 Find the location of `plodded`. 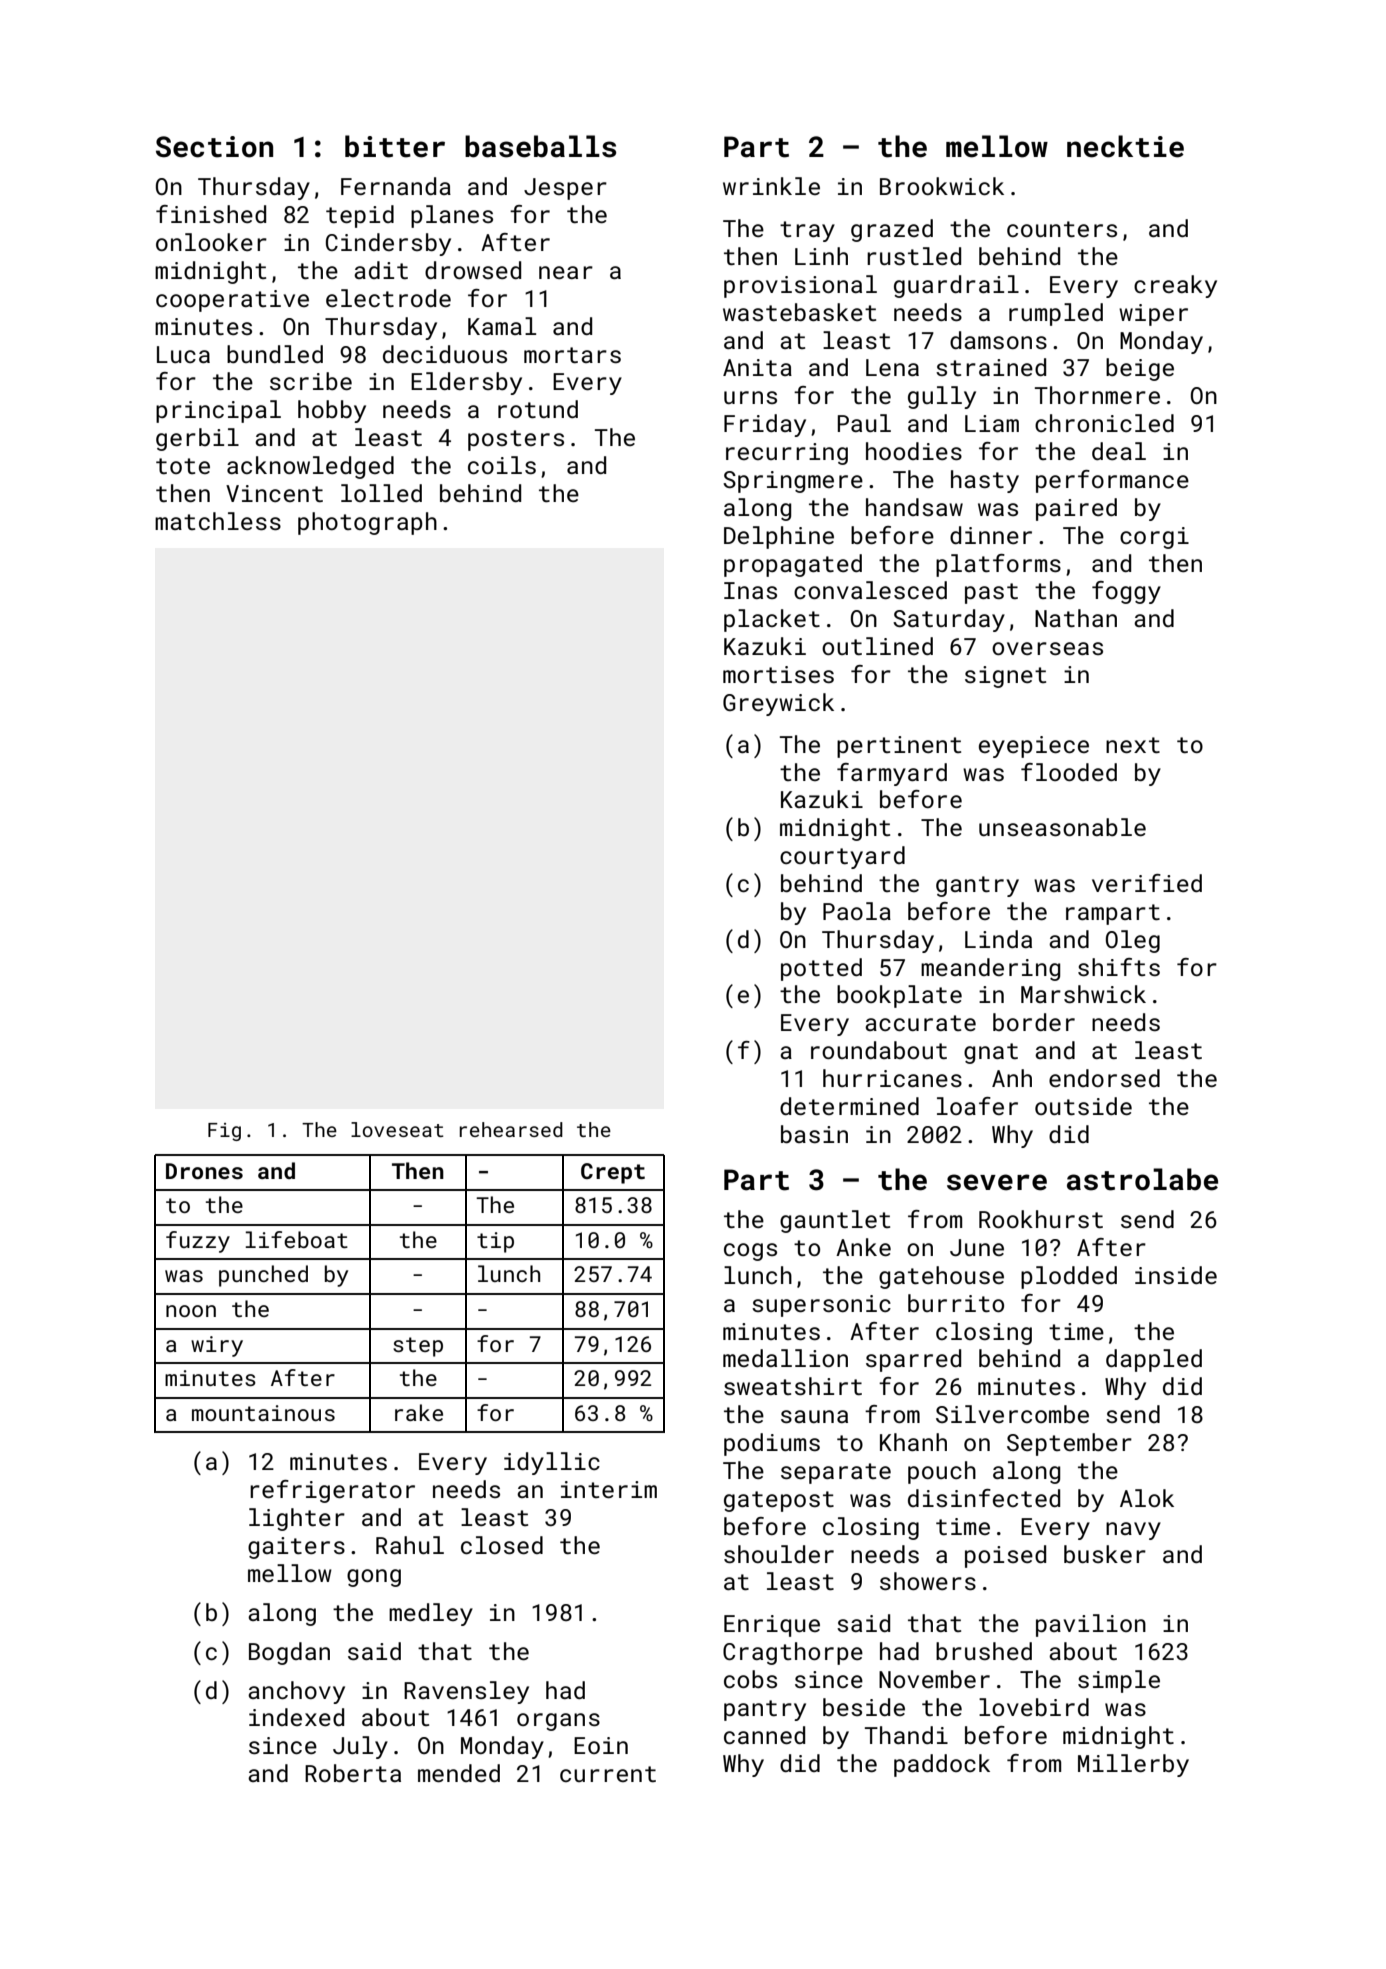

plodded is located at coordinates (1069, 1277).
